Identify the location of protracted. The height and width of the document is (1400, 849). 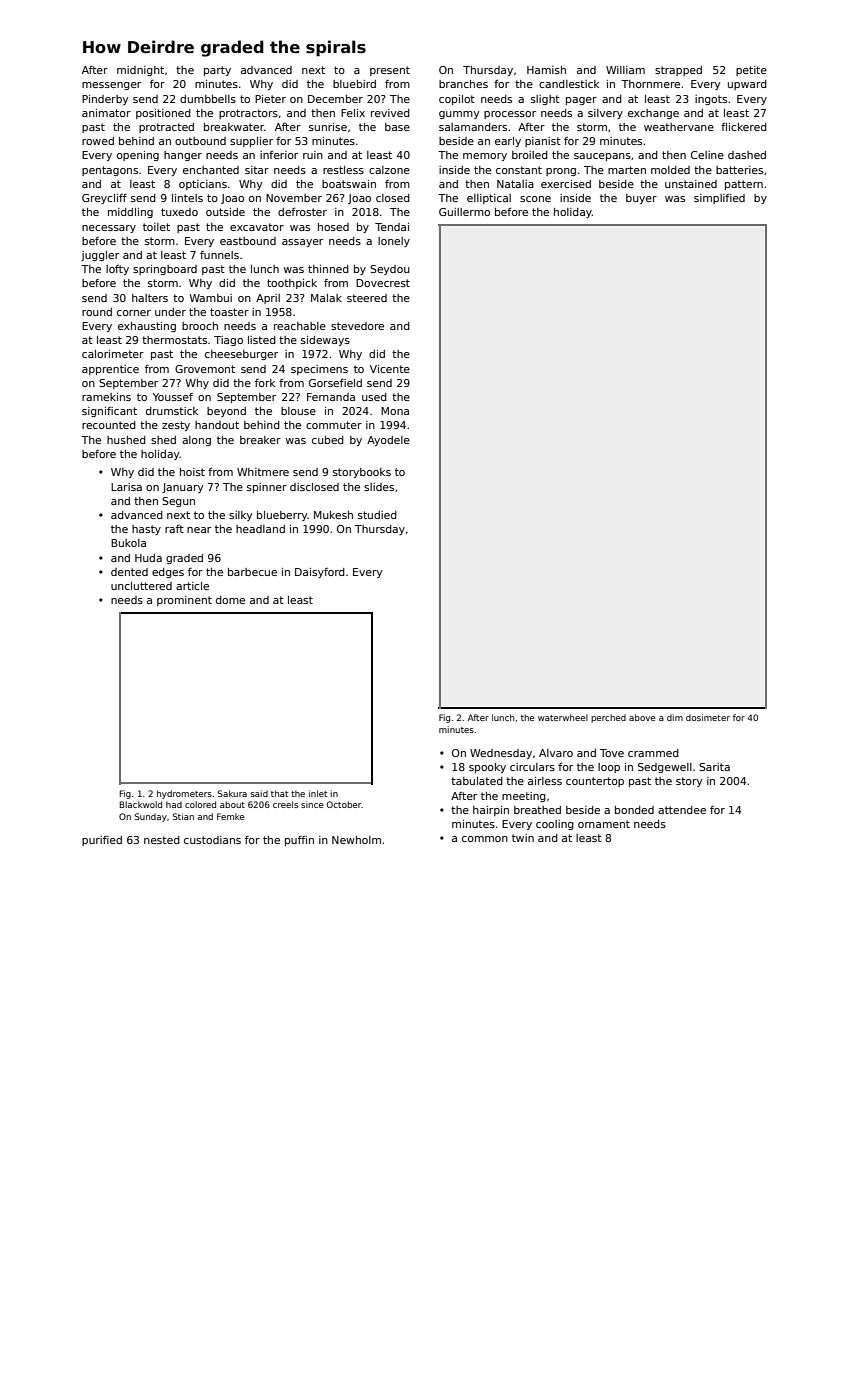
(166, 128).
